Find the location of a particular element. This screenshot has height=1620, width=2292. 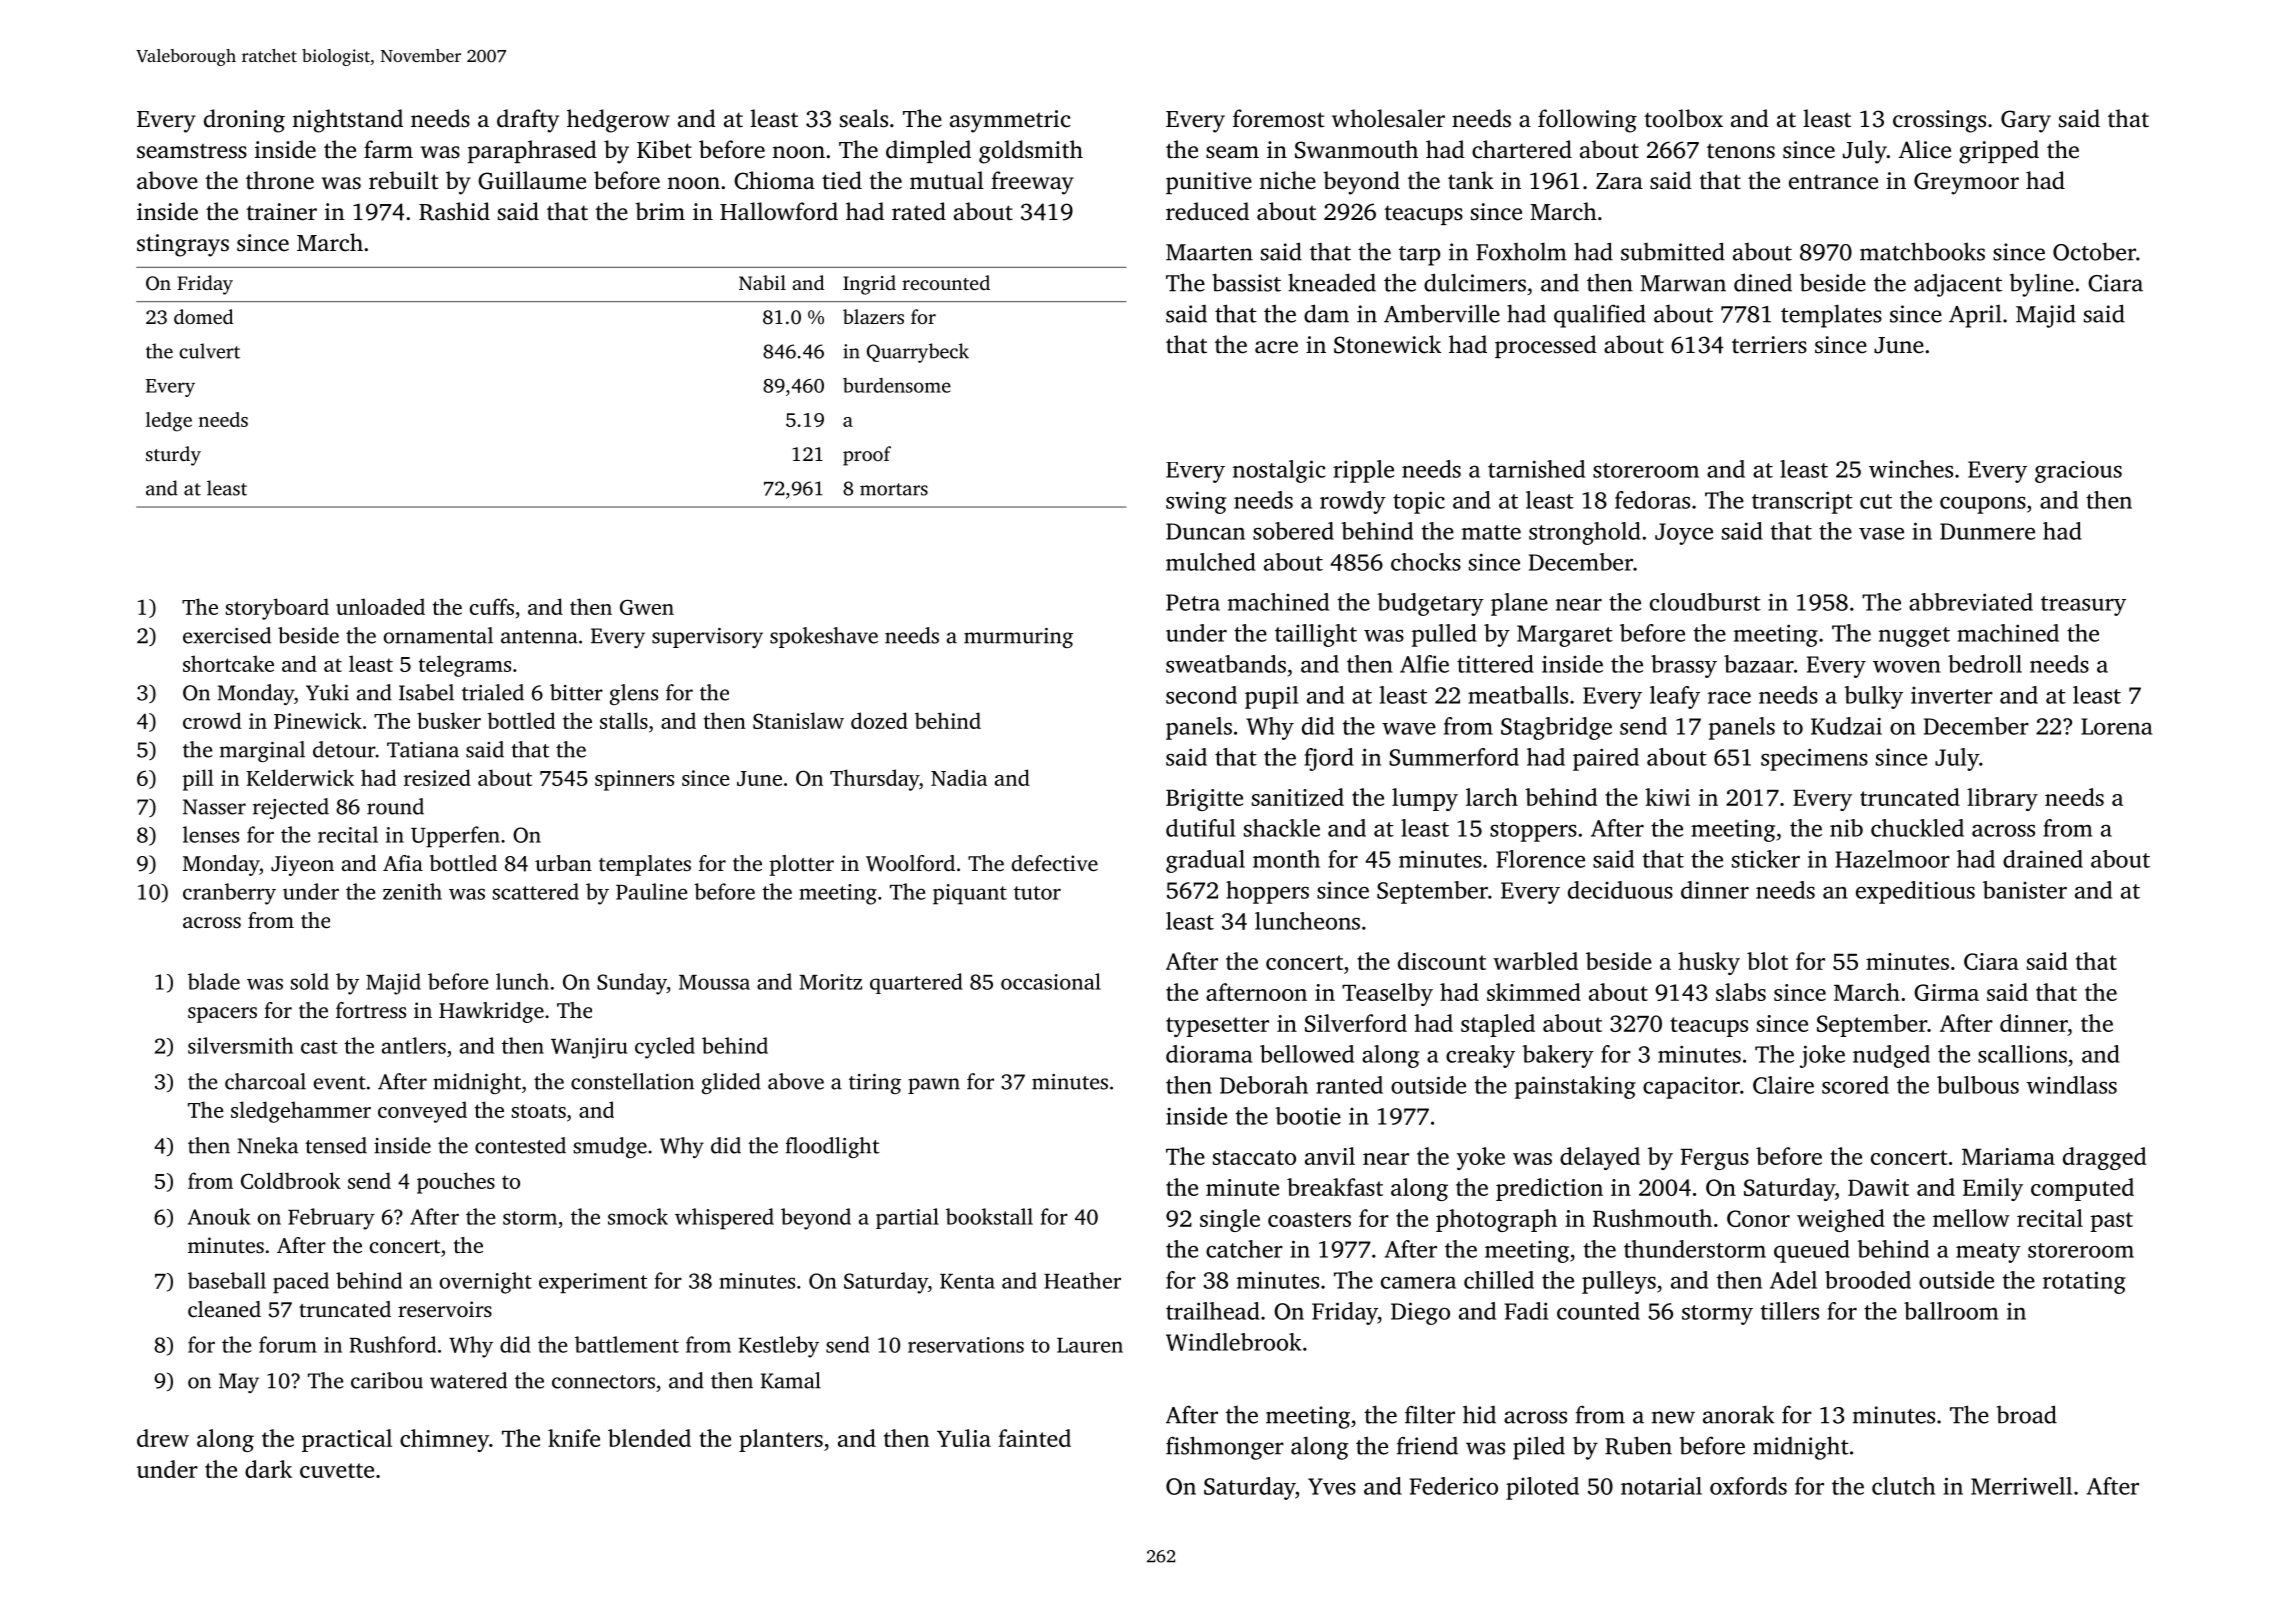

proof is located at coordinates (867, 456).
